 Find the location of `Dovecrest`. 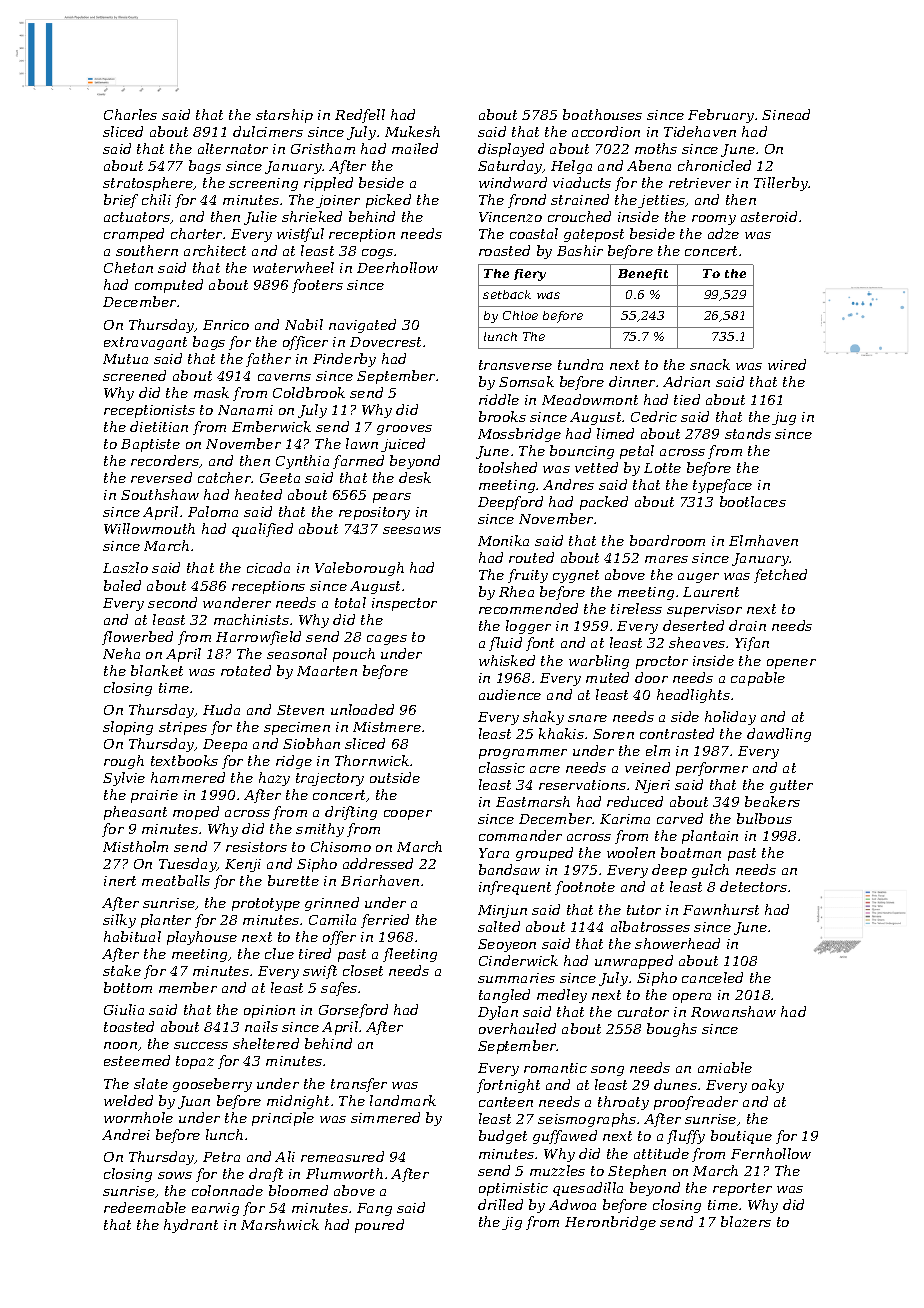

Dovecrest is located at coordinates (385, 342).
